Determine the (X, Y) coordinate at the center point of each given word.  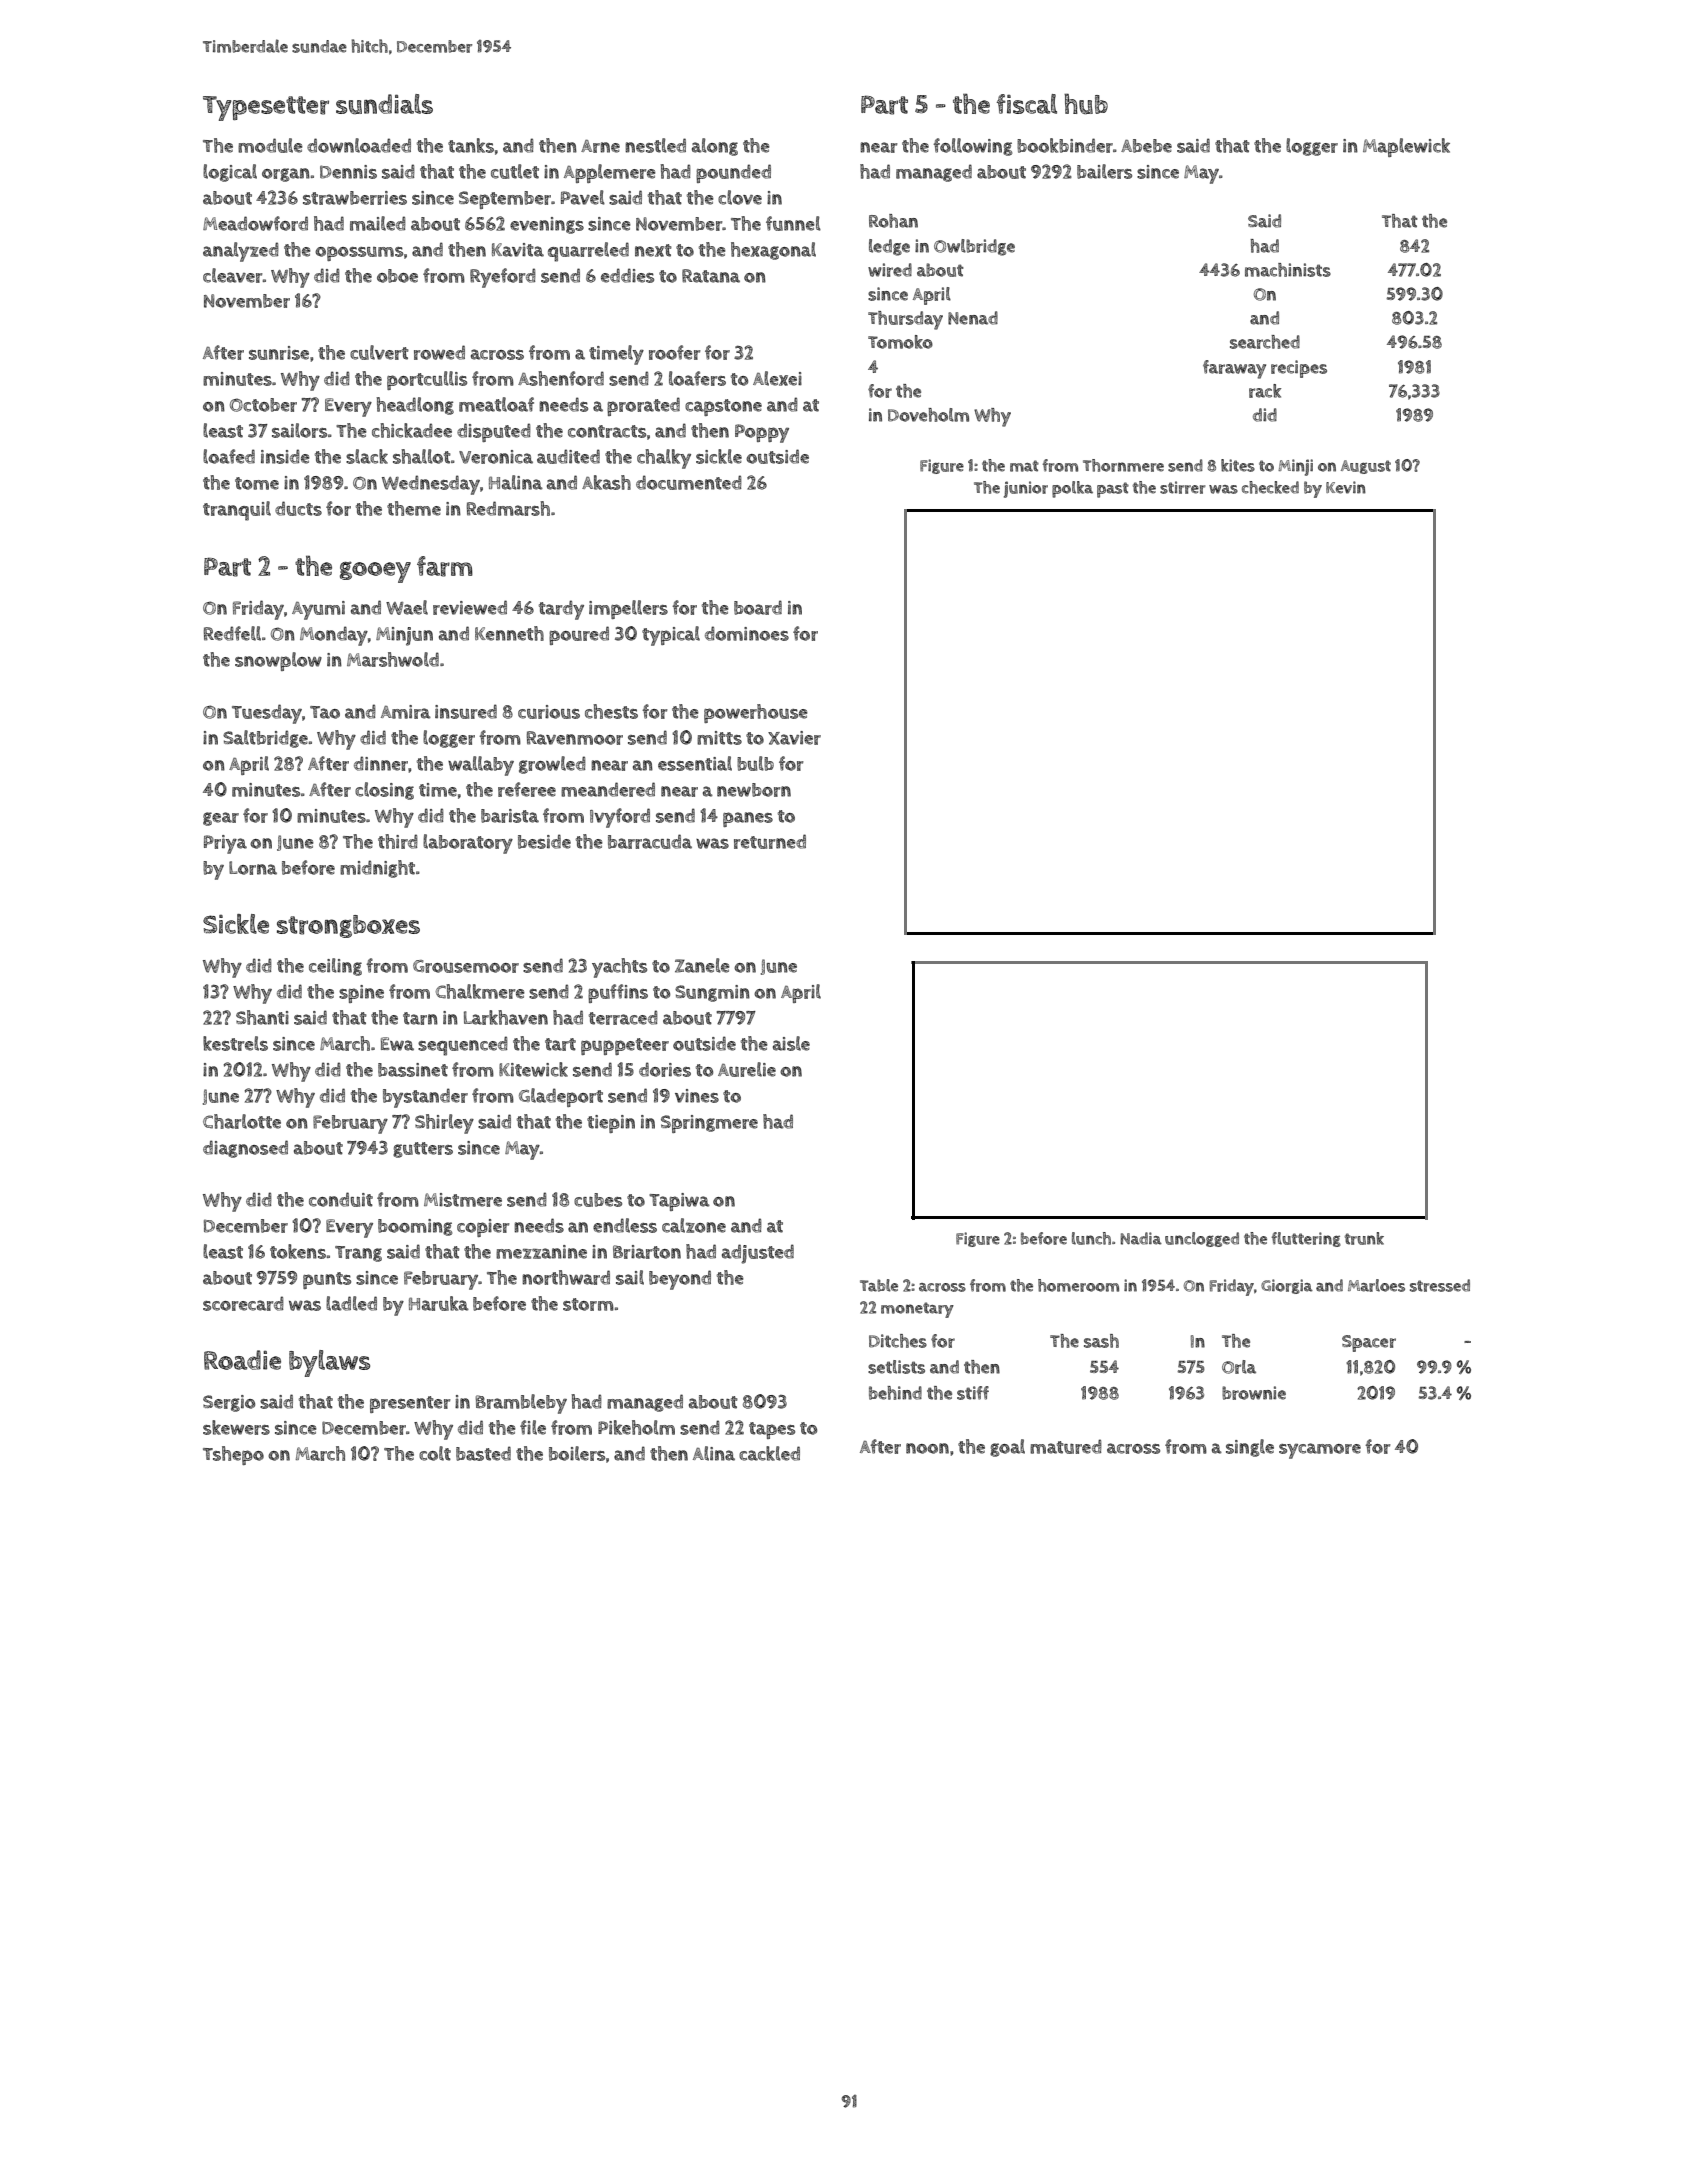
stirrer (1182, 487)
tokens (298, 1251)
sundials (384, 104)
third (398, 841)
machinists (1288, 270)
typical (671, 636)
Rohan (893, 221)
